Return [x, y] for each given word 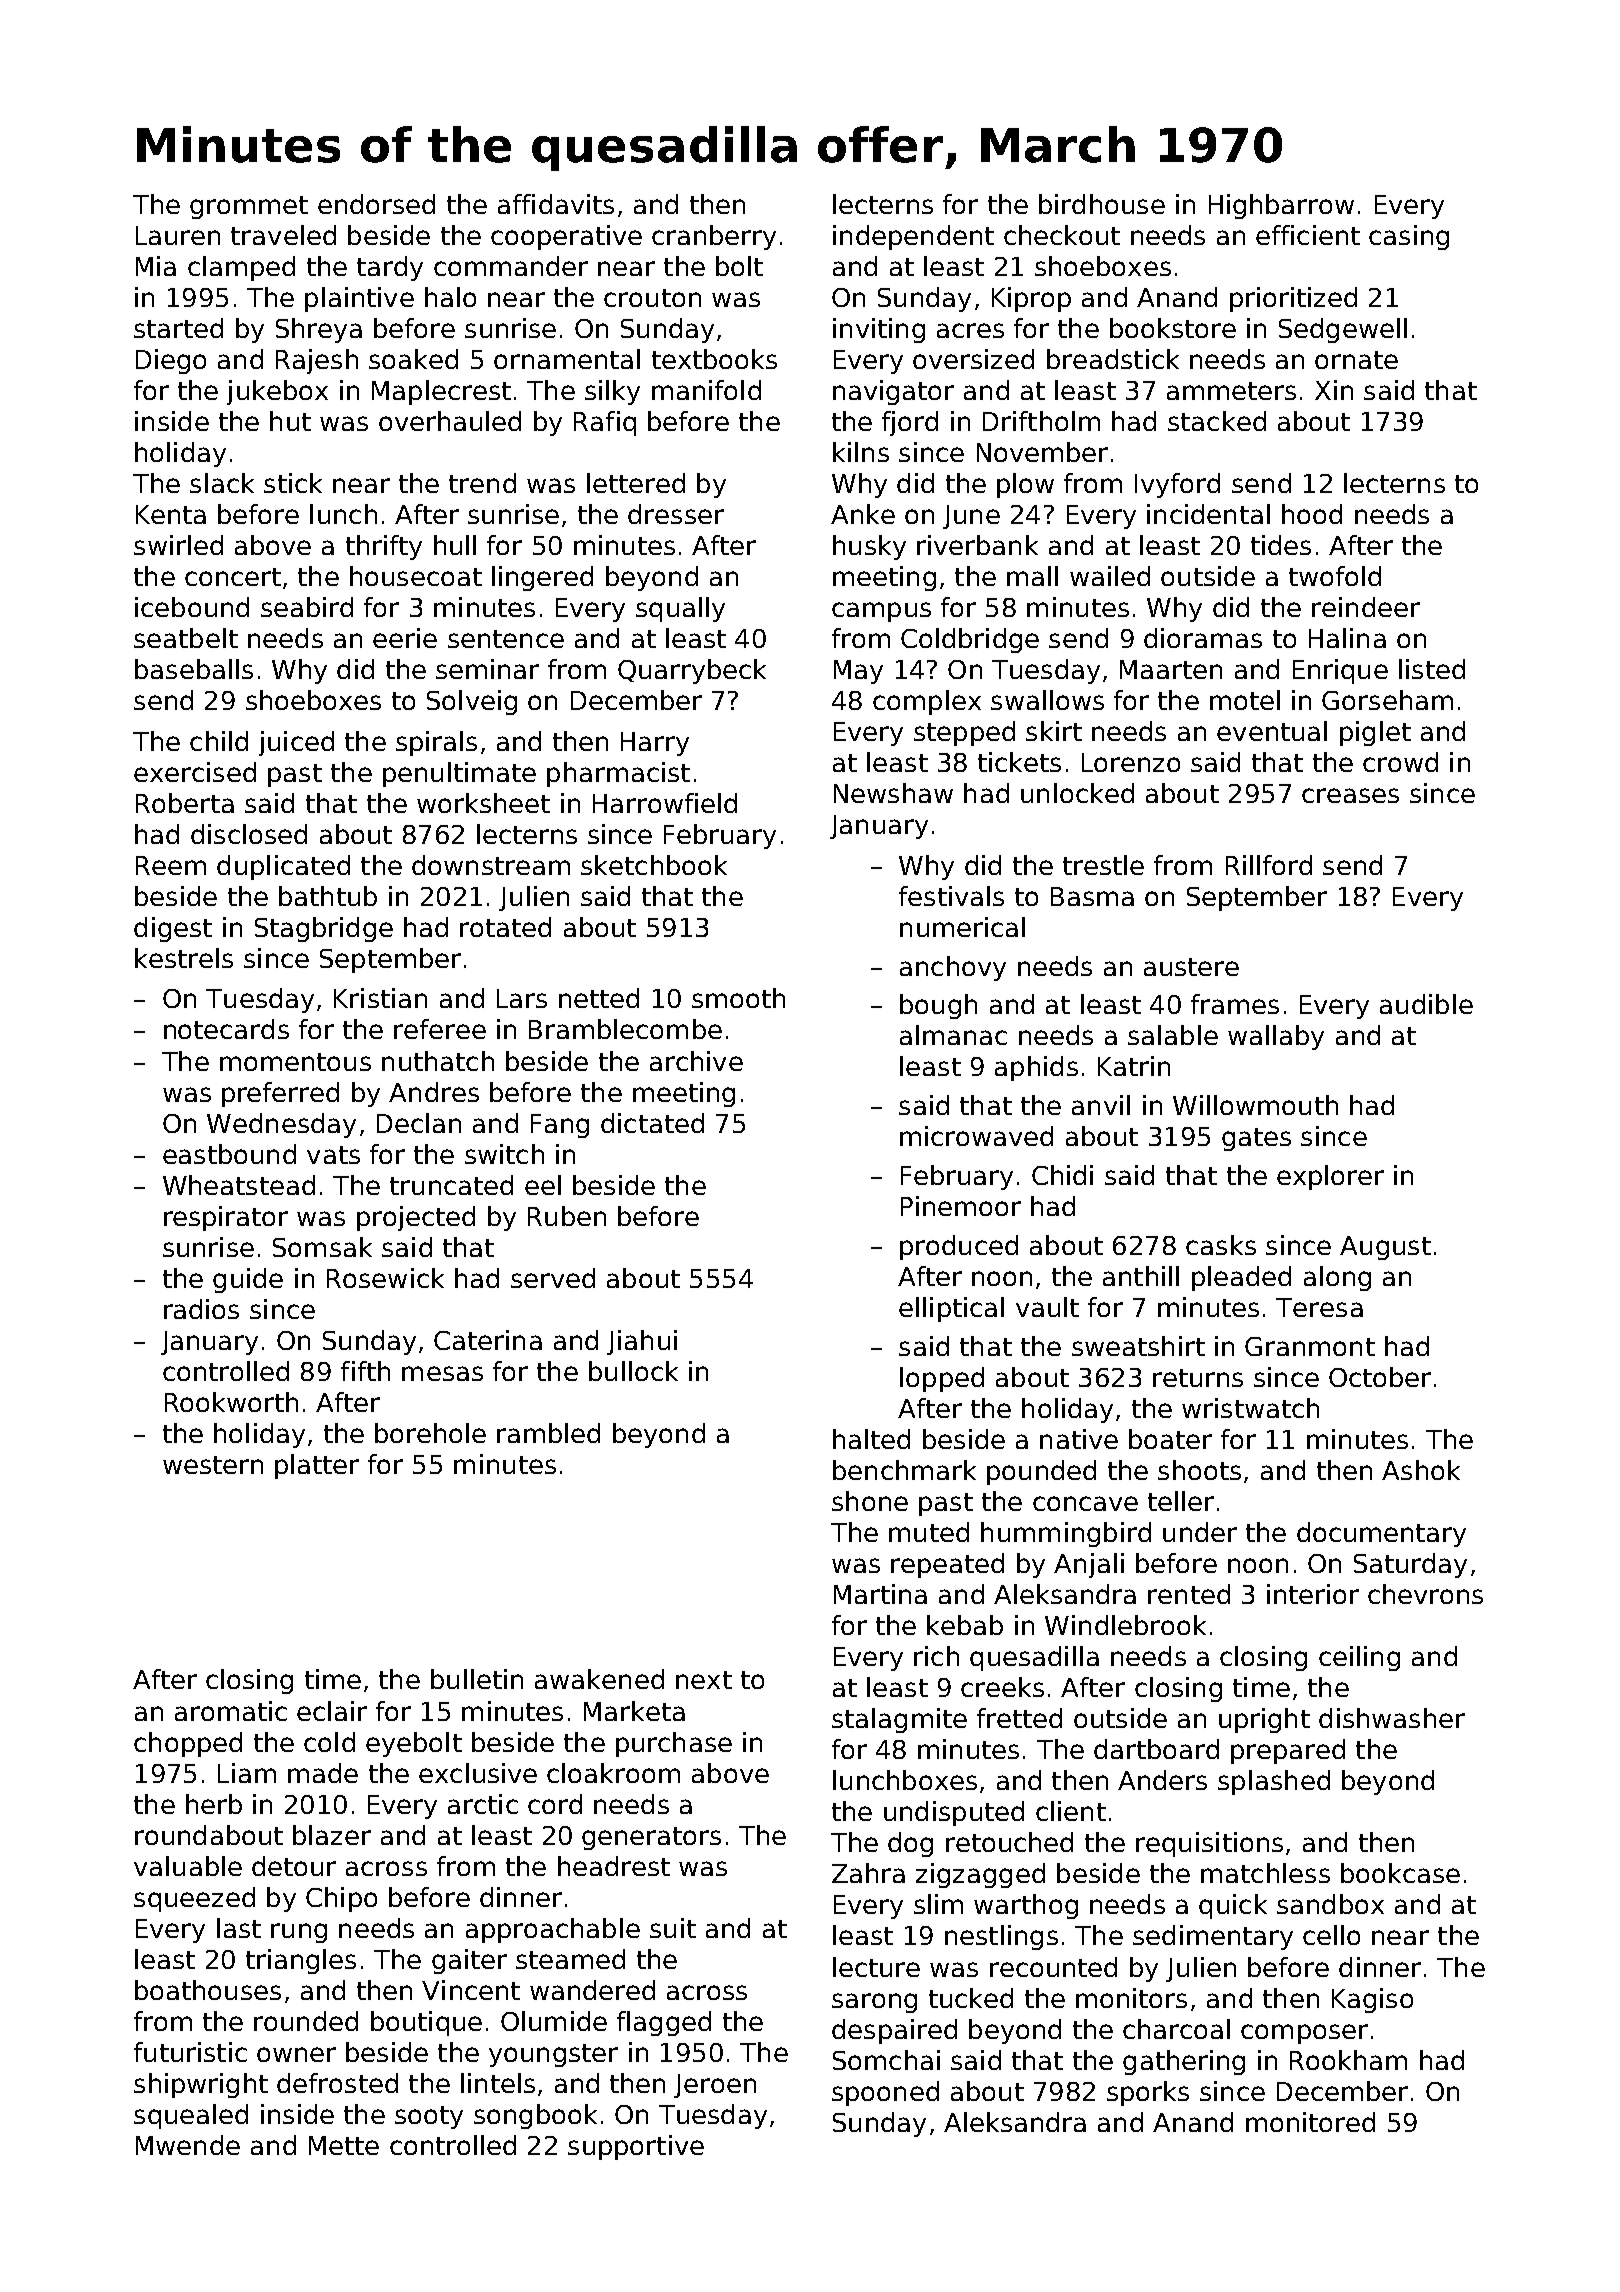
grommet [249, 207]
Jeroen [715, 2086]
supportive [636, 2147]
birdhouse [1102, 204]
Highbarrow [1281, 206]
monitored [1310, 2122]
